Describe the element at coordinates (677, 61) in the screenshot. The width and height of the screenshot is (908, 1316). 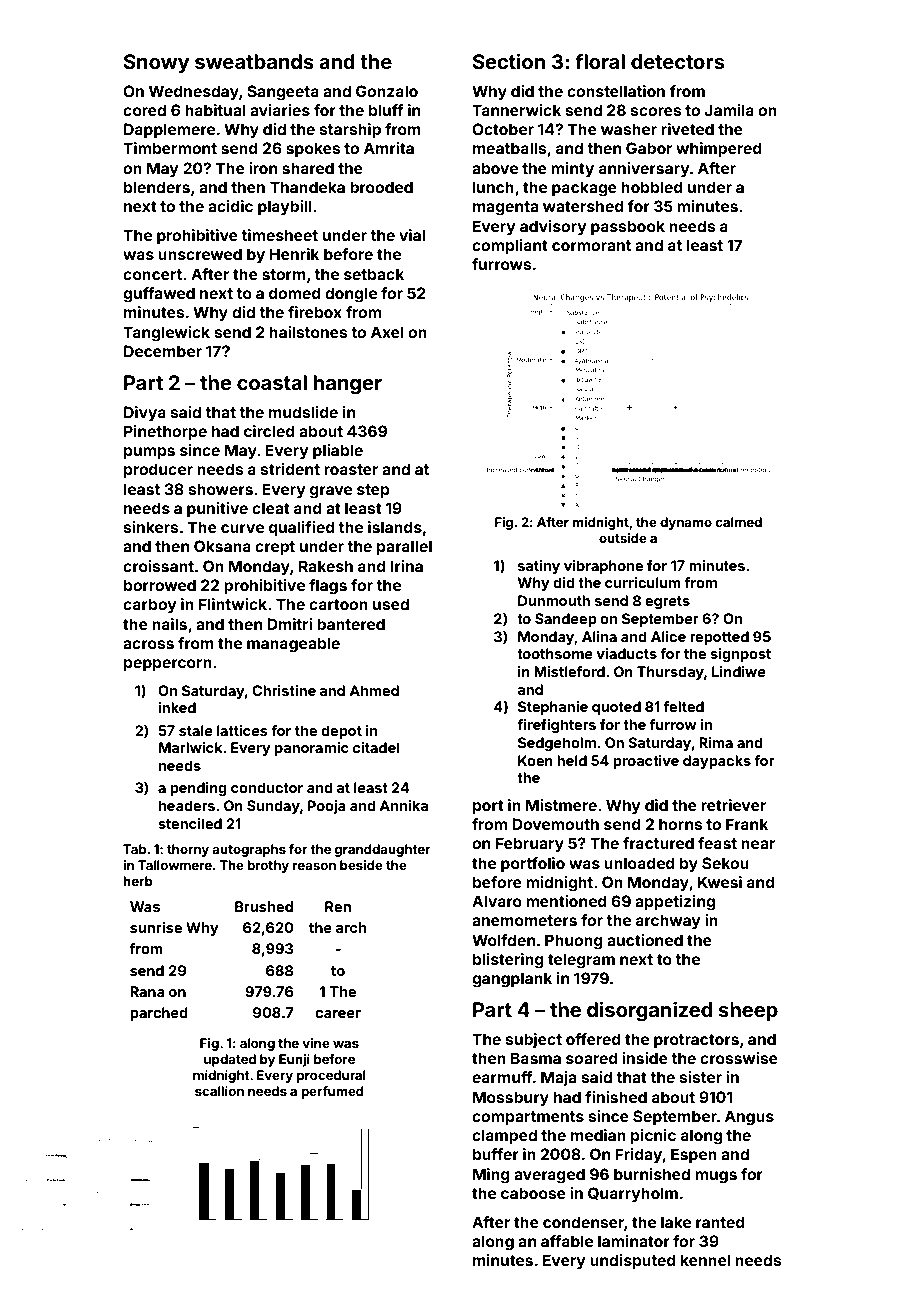
I see `detectors` at that location.
